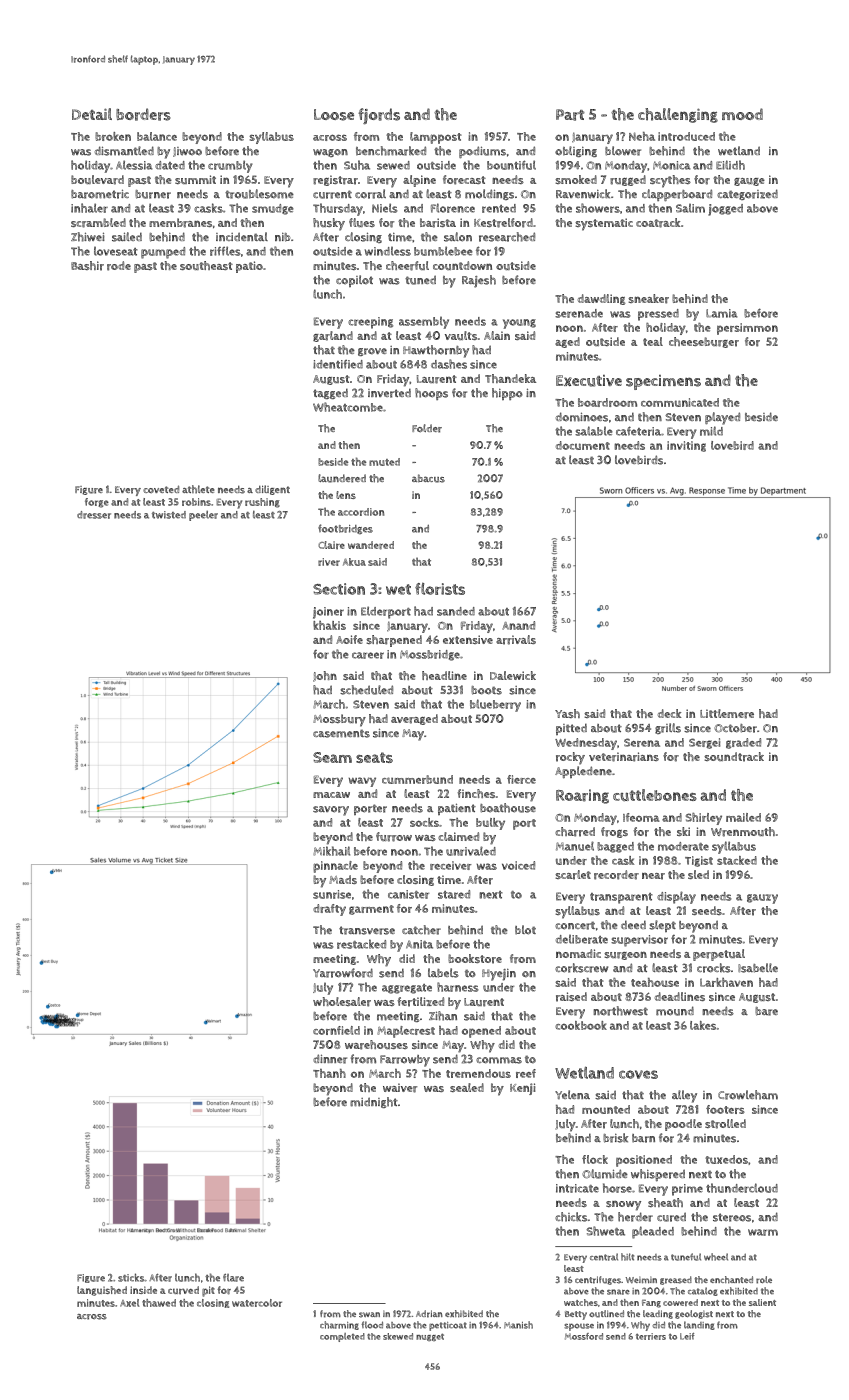  Describe the element at coordinates (329, 1073) in the screenshot. I see `Thanh` at that location.
